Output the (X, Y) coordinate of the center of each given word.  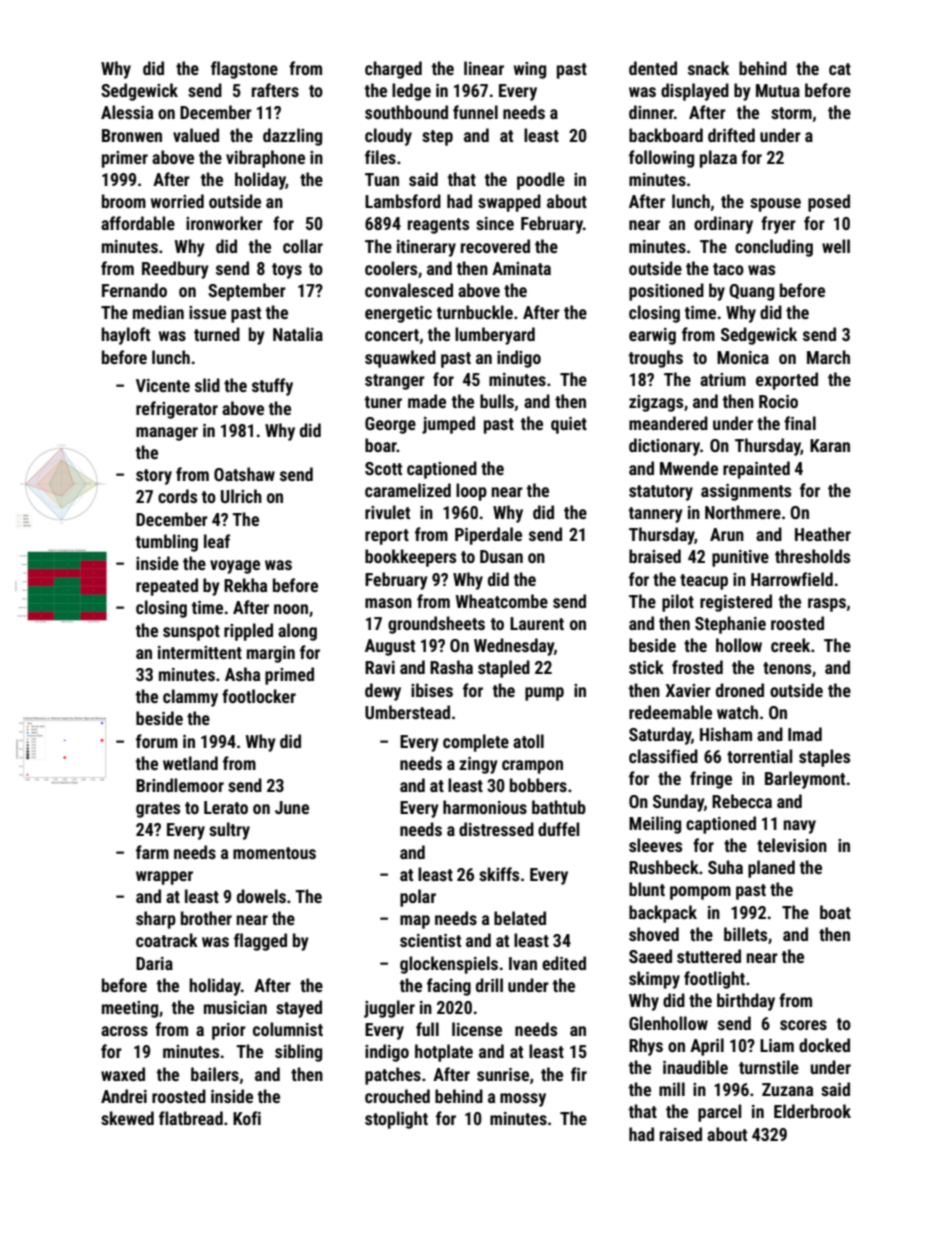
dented (653, 68)
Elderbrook (812, 1111)
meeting (130, 1009)
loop (471, 492)
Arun (727, 534)
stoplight (396, 1120)
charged (393, 70)
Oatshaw (244, 474)
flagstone (244, 70)
